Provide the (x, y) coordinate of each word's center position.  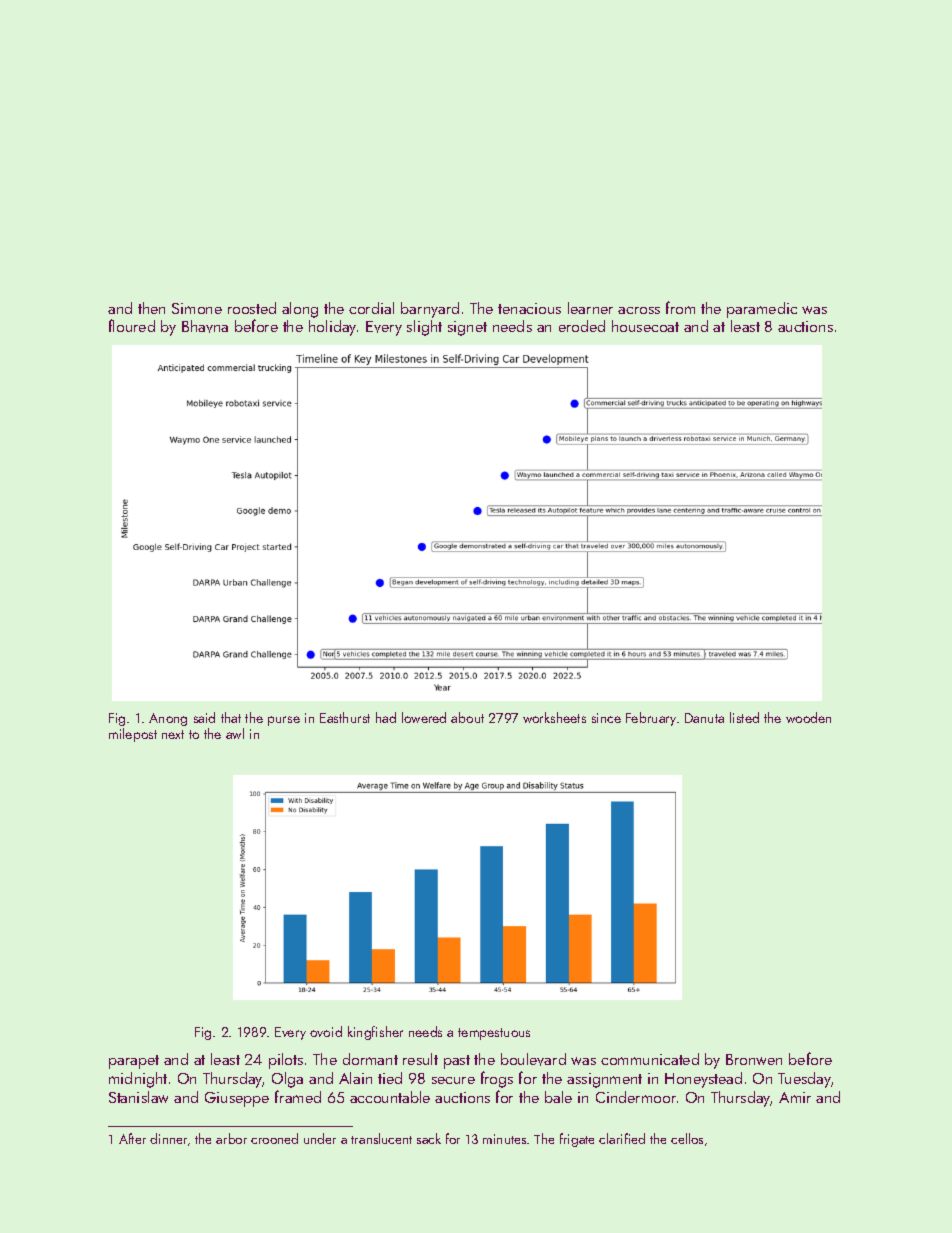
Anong (168, 719)
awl (235, 733)
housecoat (645, 326)
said (204, 717)
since (606, 718)
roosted (252, 308)
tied (390, 1078)
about (467, 717)
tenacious (529, 308)
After (132, 1138)
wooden (808, 717)
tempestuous (494, 1034)
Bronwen (754, 1059)
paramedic (762, 310)
